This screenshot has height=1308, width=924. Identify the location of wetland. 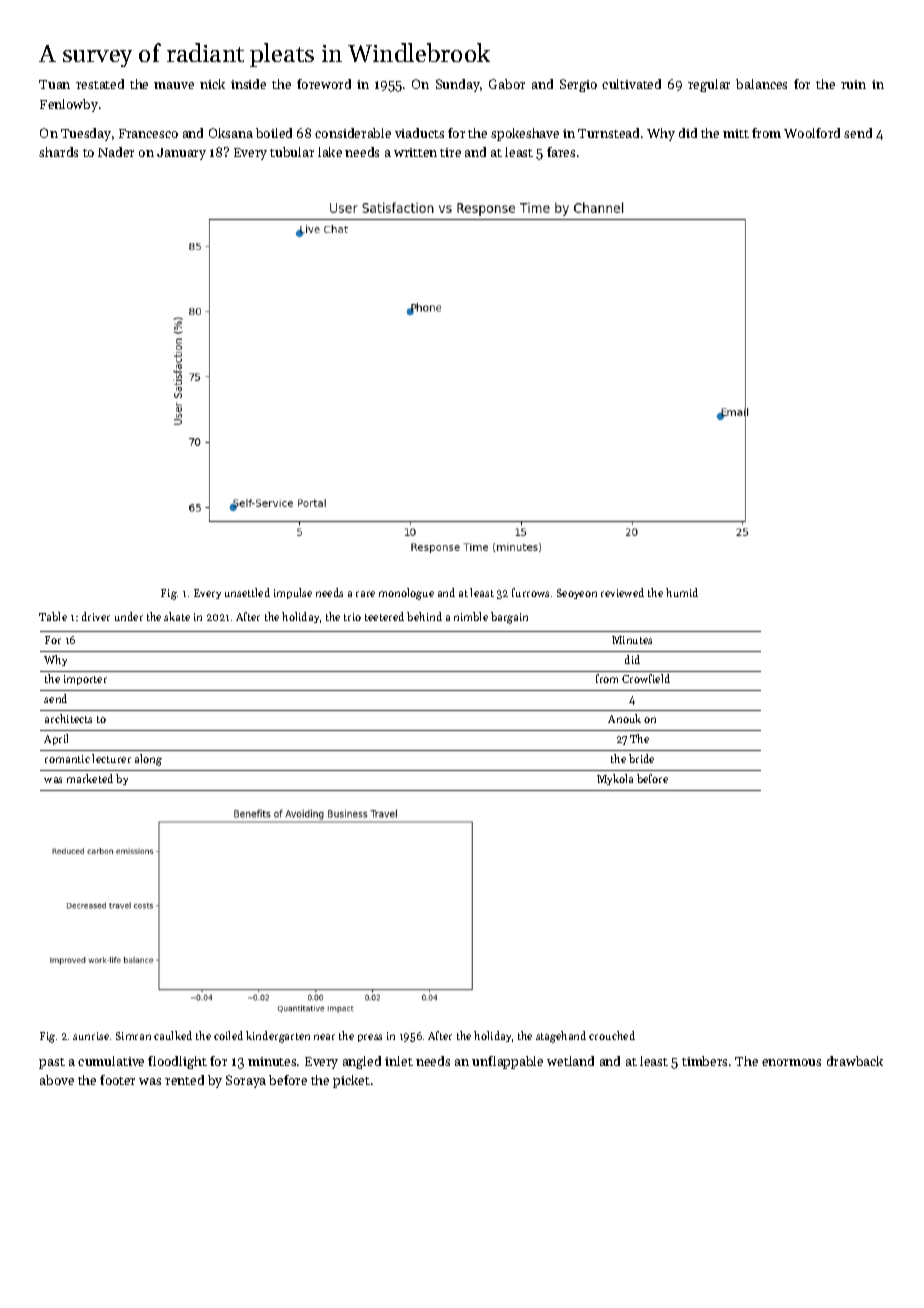
(570, 1061).
